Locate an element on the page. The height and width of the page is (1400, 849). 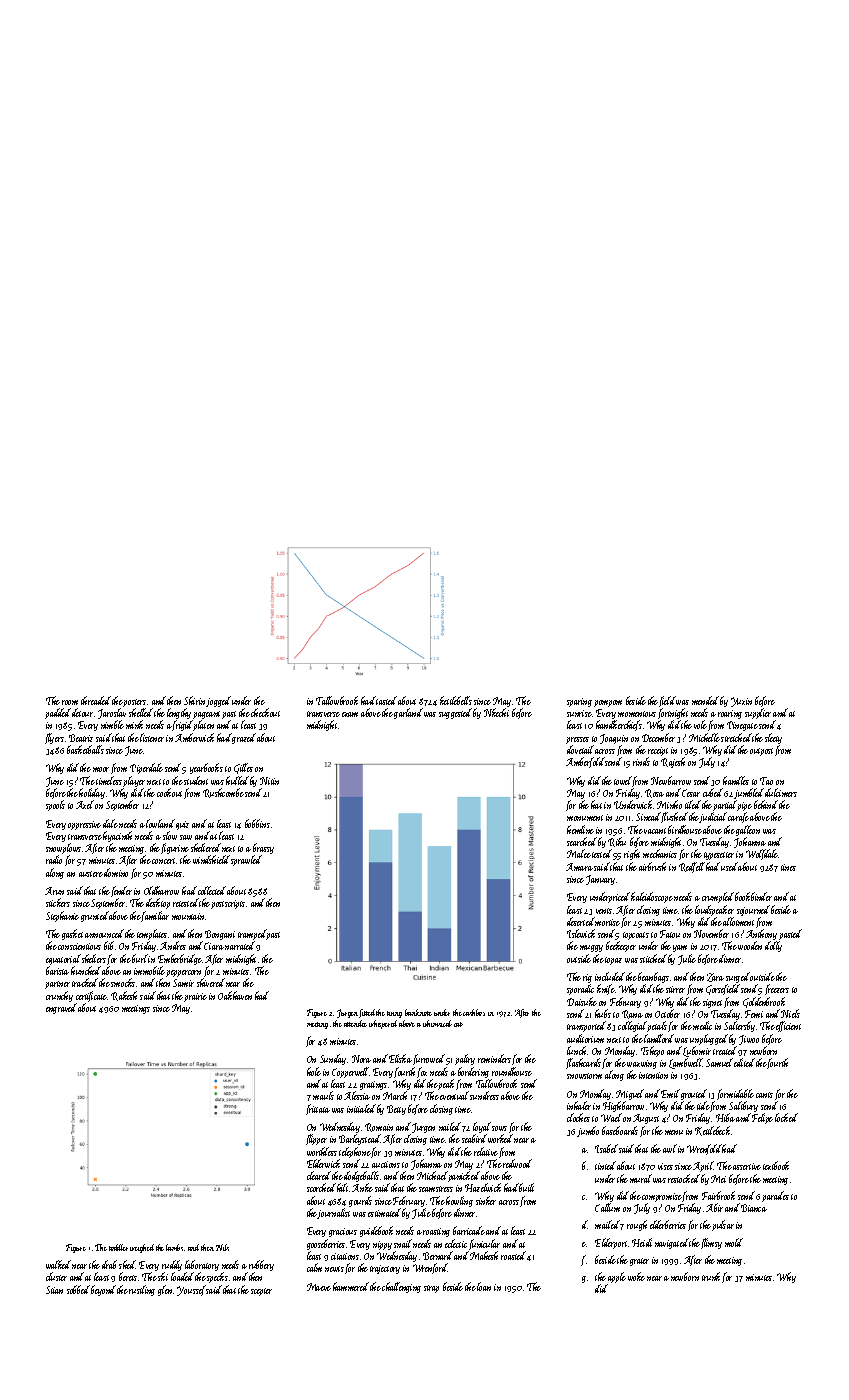
tasted is located at coordinates (386, 700).
